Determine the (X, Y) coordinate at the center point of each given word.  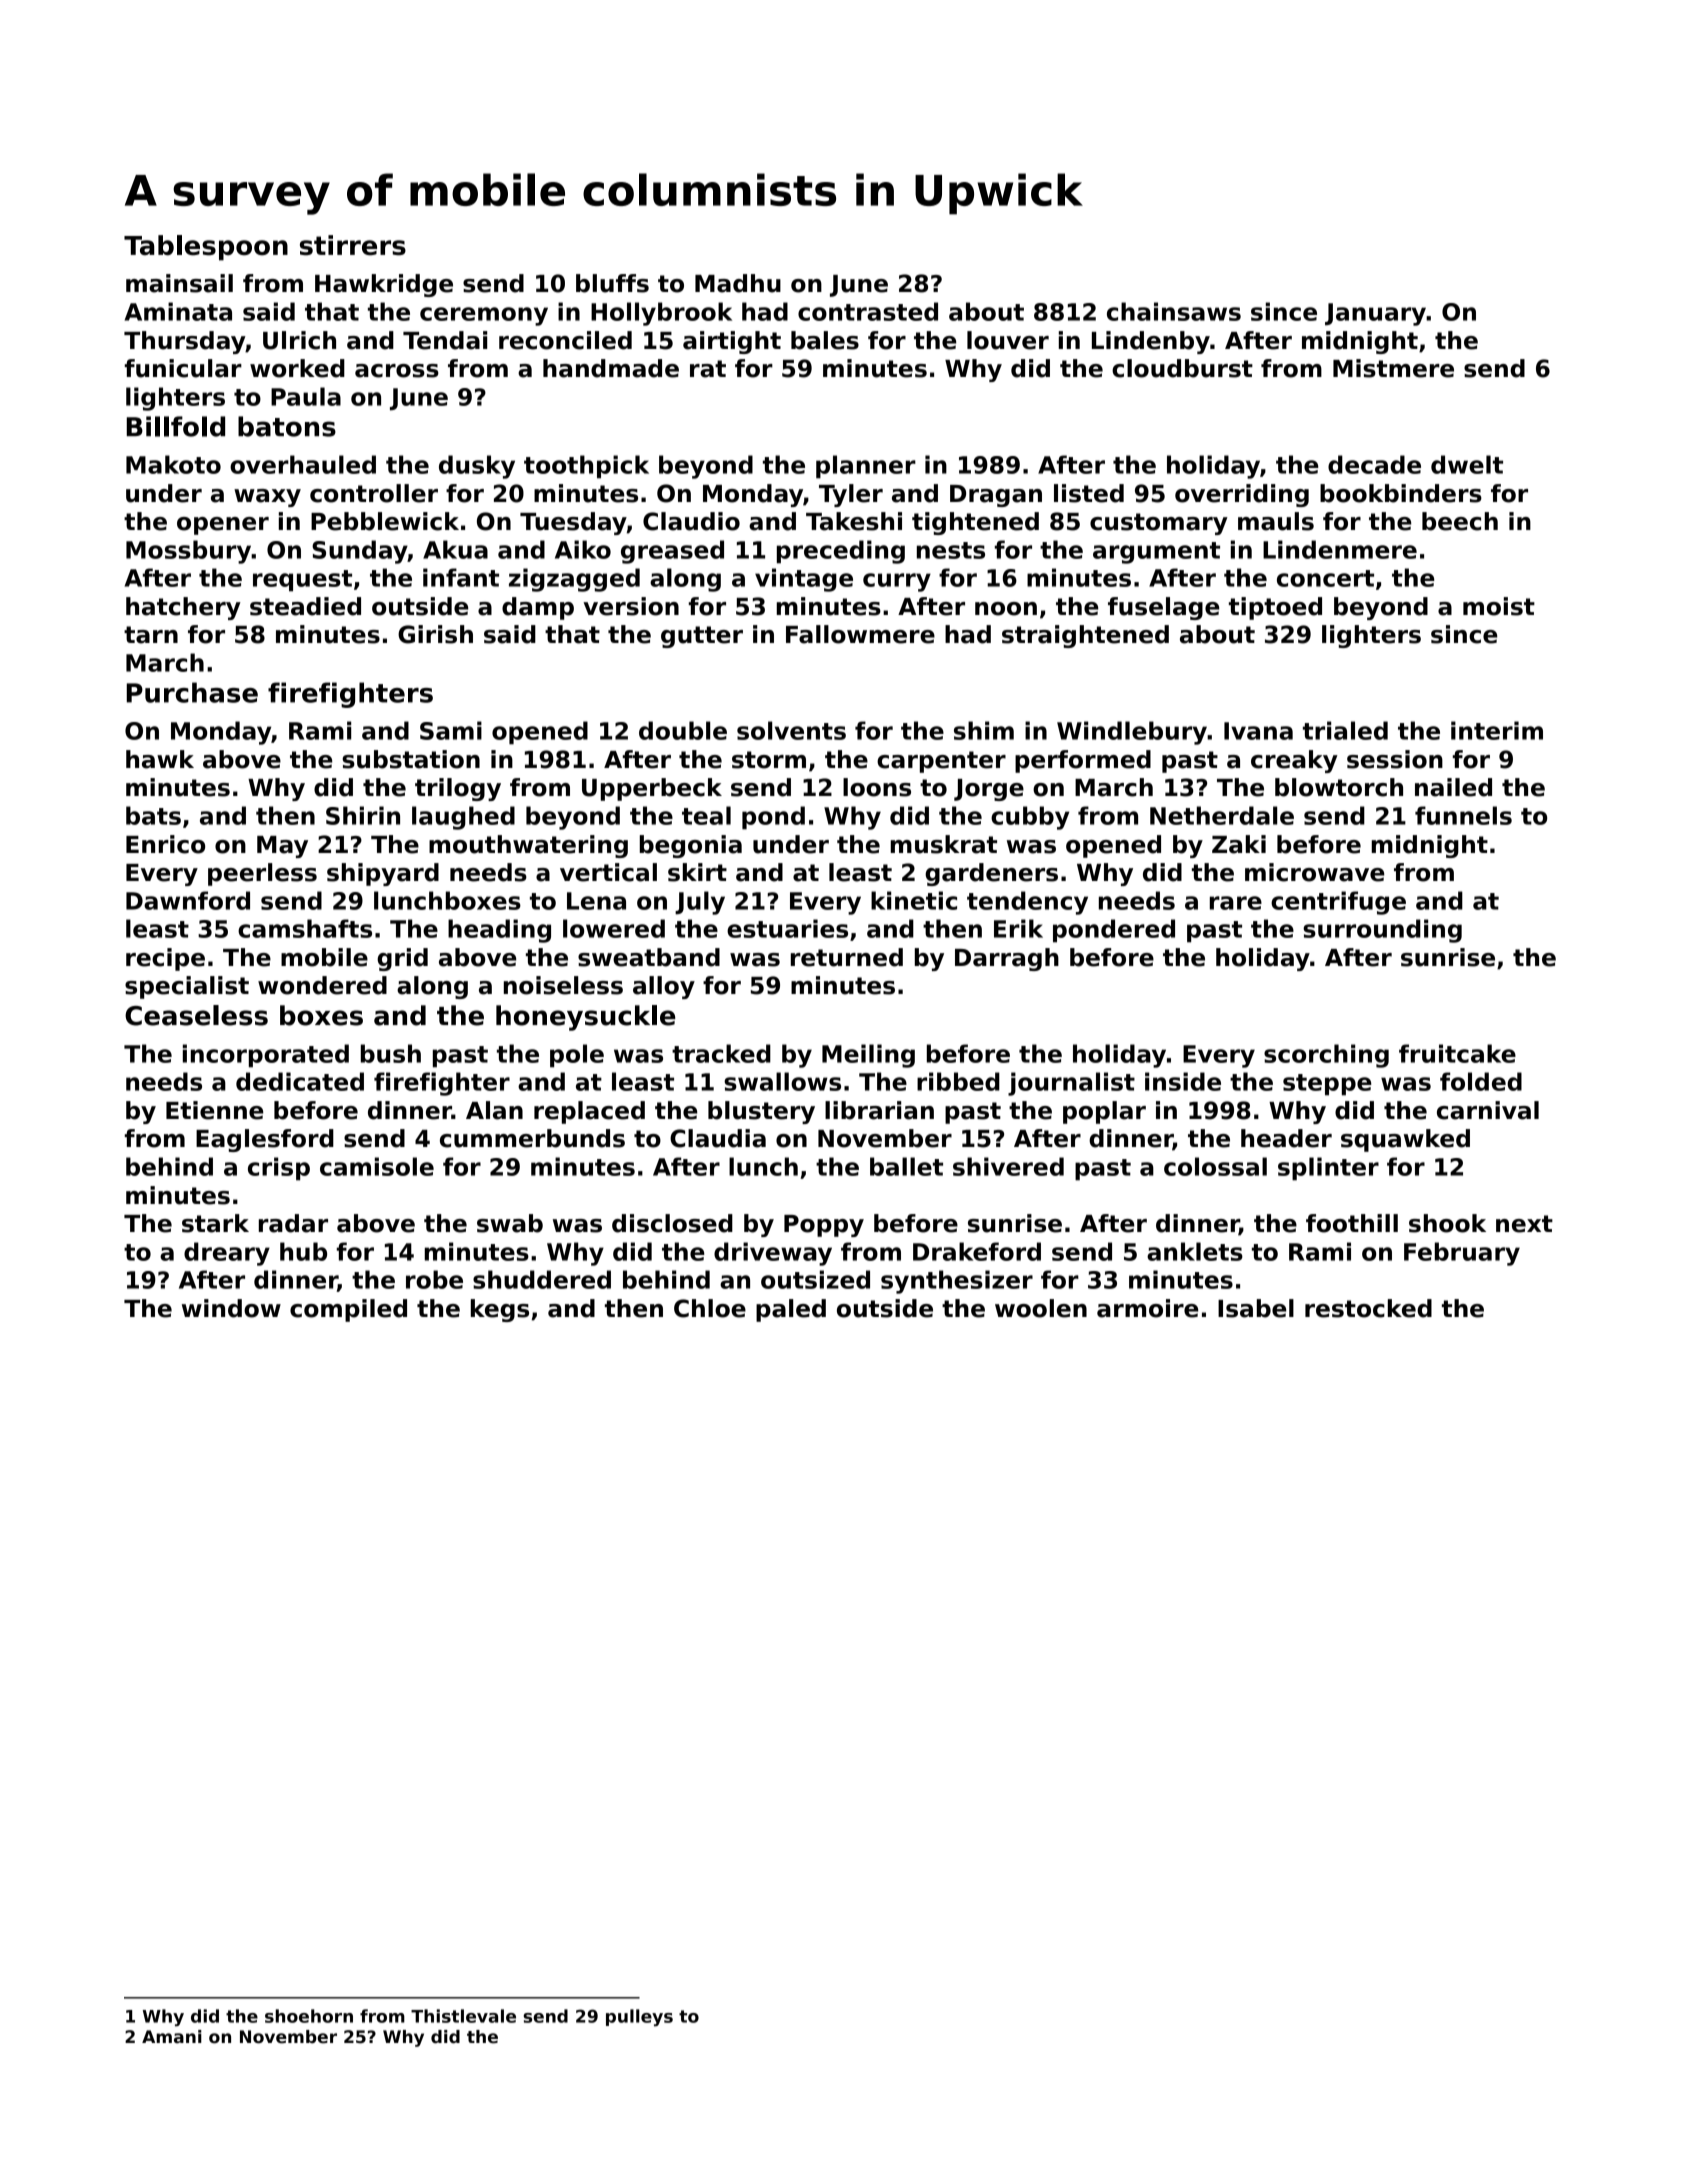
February (1462, 1254)
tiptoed (1275, 608)
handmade (611, 368)
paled (791, 1310)
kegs (500, 1310)
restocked (1368, 1308)
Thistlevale (463, 2016)
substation (411, 759)
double (683, 730)
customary (1159, 524)
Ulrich (299, 340)
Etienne (214, 1110)
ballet (906, 1166)
